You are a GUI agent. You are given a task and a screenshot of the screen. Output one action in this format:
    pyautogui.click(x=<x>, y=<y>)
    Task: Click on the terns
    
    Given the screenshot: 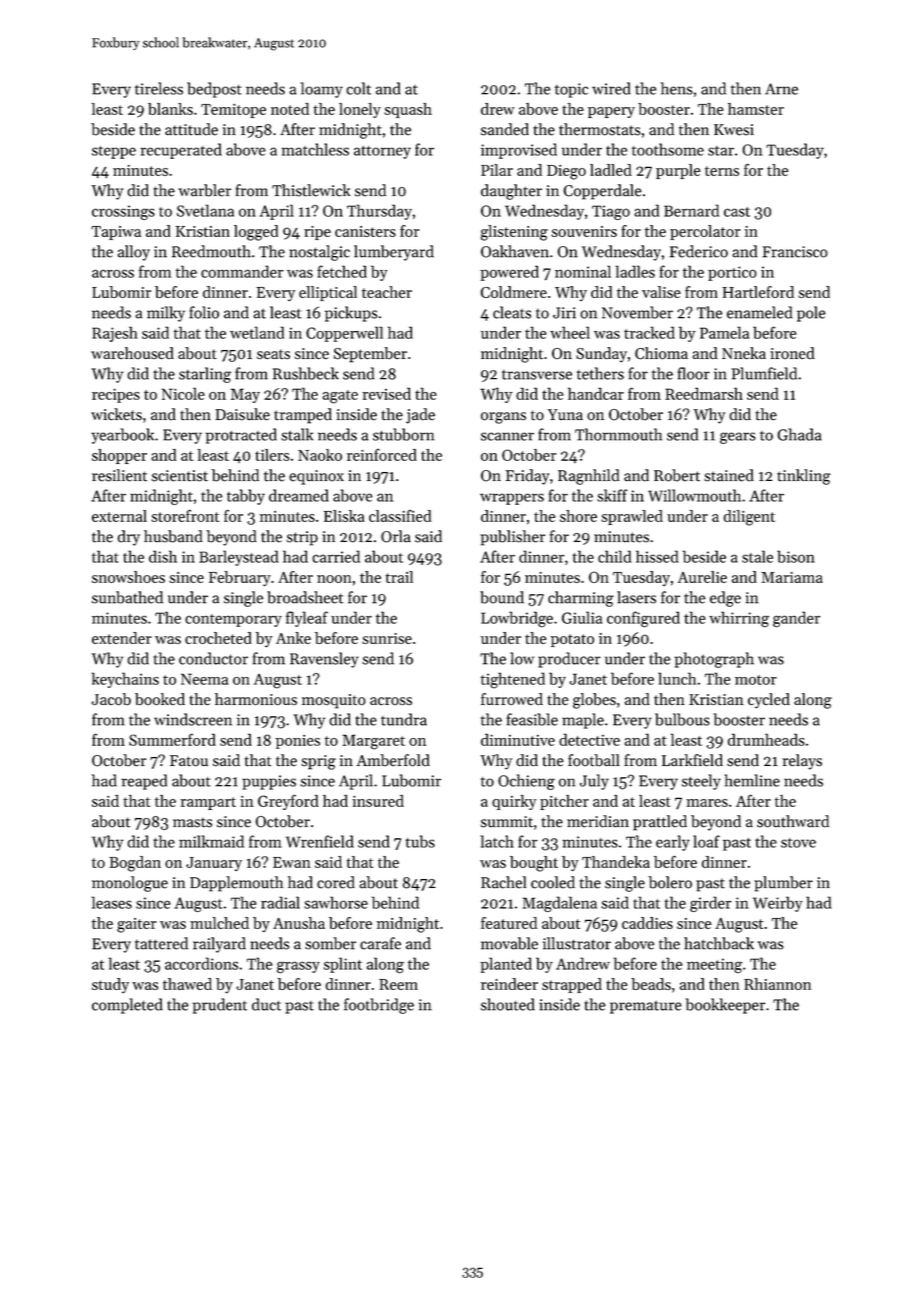 What is the action you would take?
    pyautogui.click(x=722, y=171)
